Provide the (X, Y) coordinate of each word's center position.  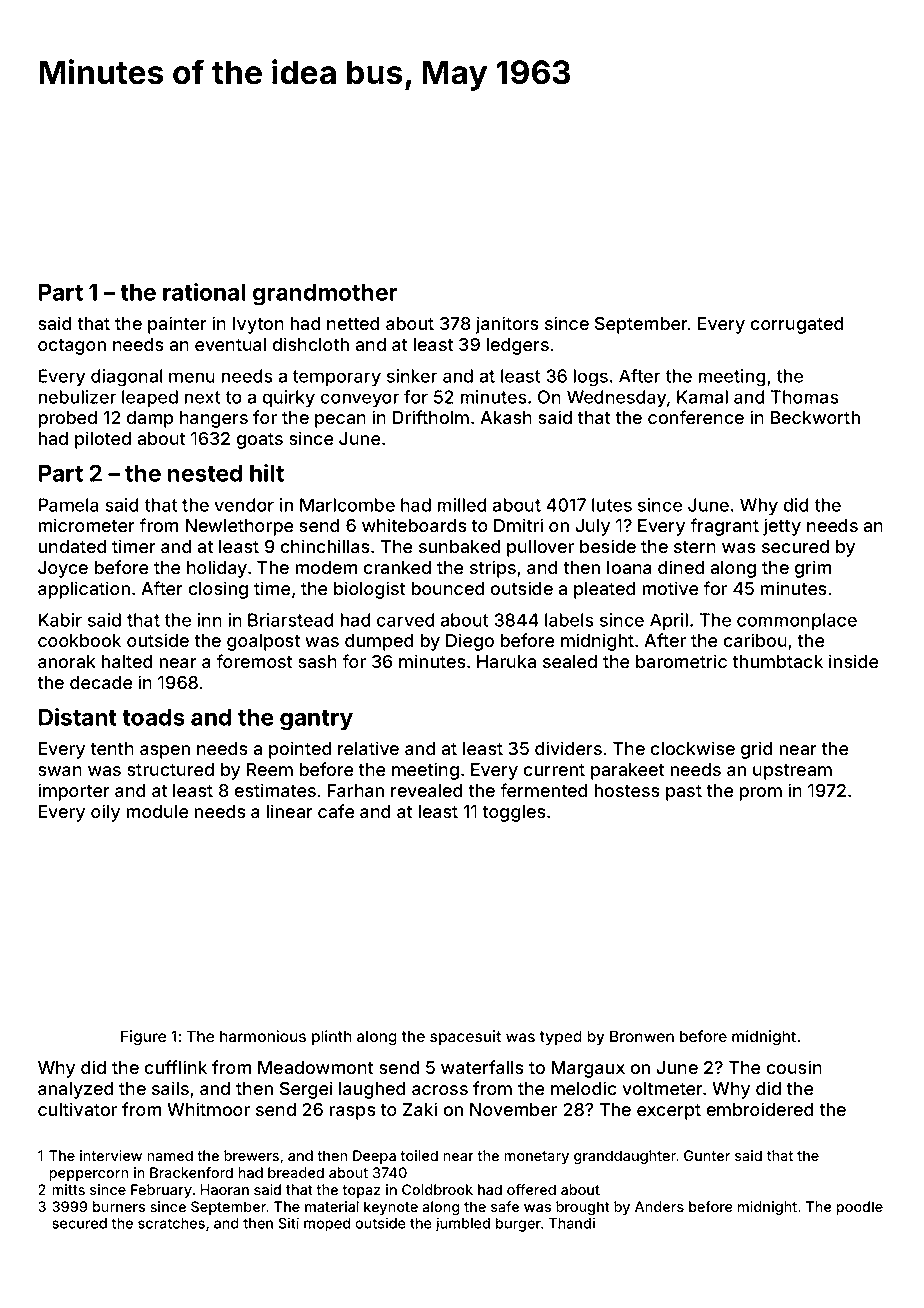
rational (204, 292)
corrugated (797, 325)
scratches (171, 1223)
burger (518, 1225)
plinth (331, 1037)
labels (569, 620)
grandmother (325, 295)
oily (105, 813)
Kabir (60, 620)
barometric (681, 661)
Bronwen (642, 1036)
